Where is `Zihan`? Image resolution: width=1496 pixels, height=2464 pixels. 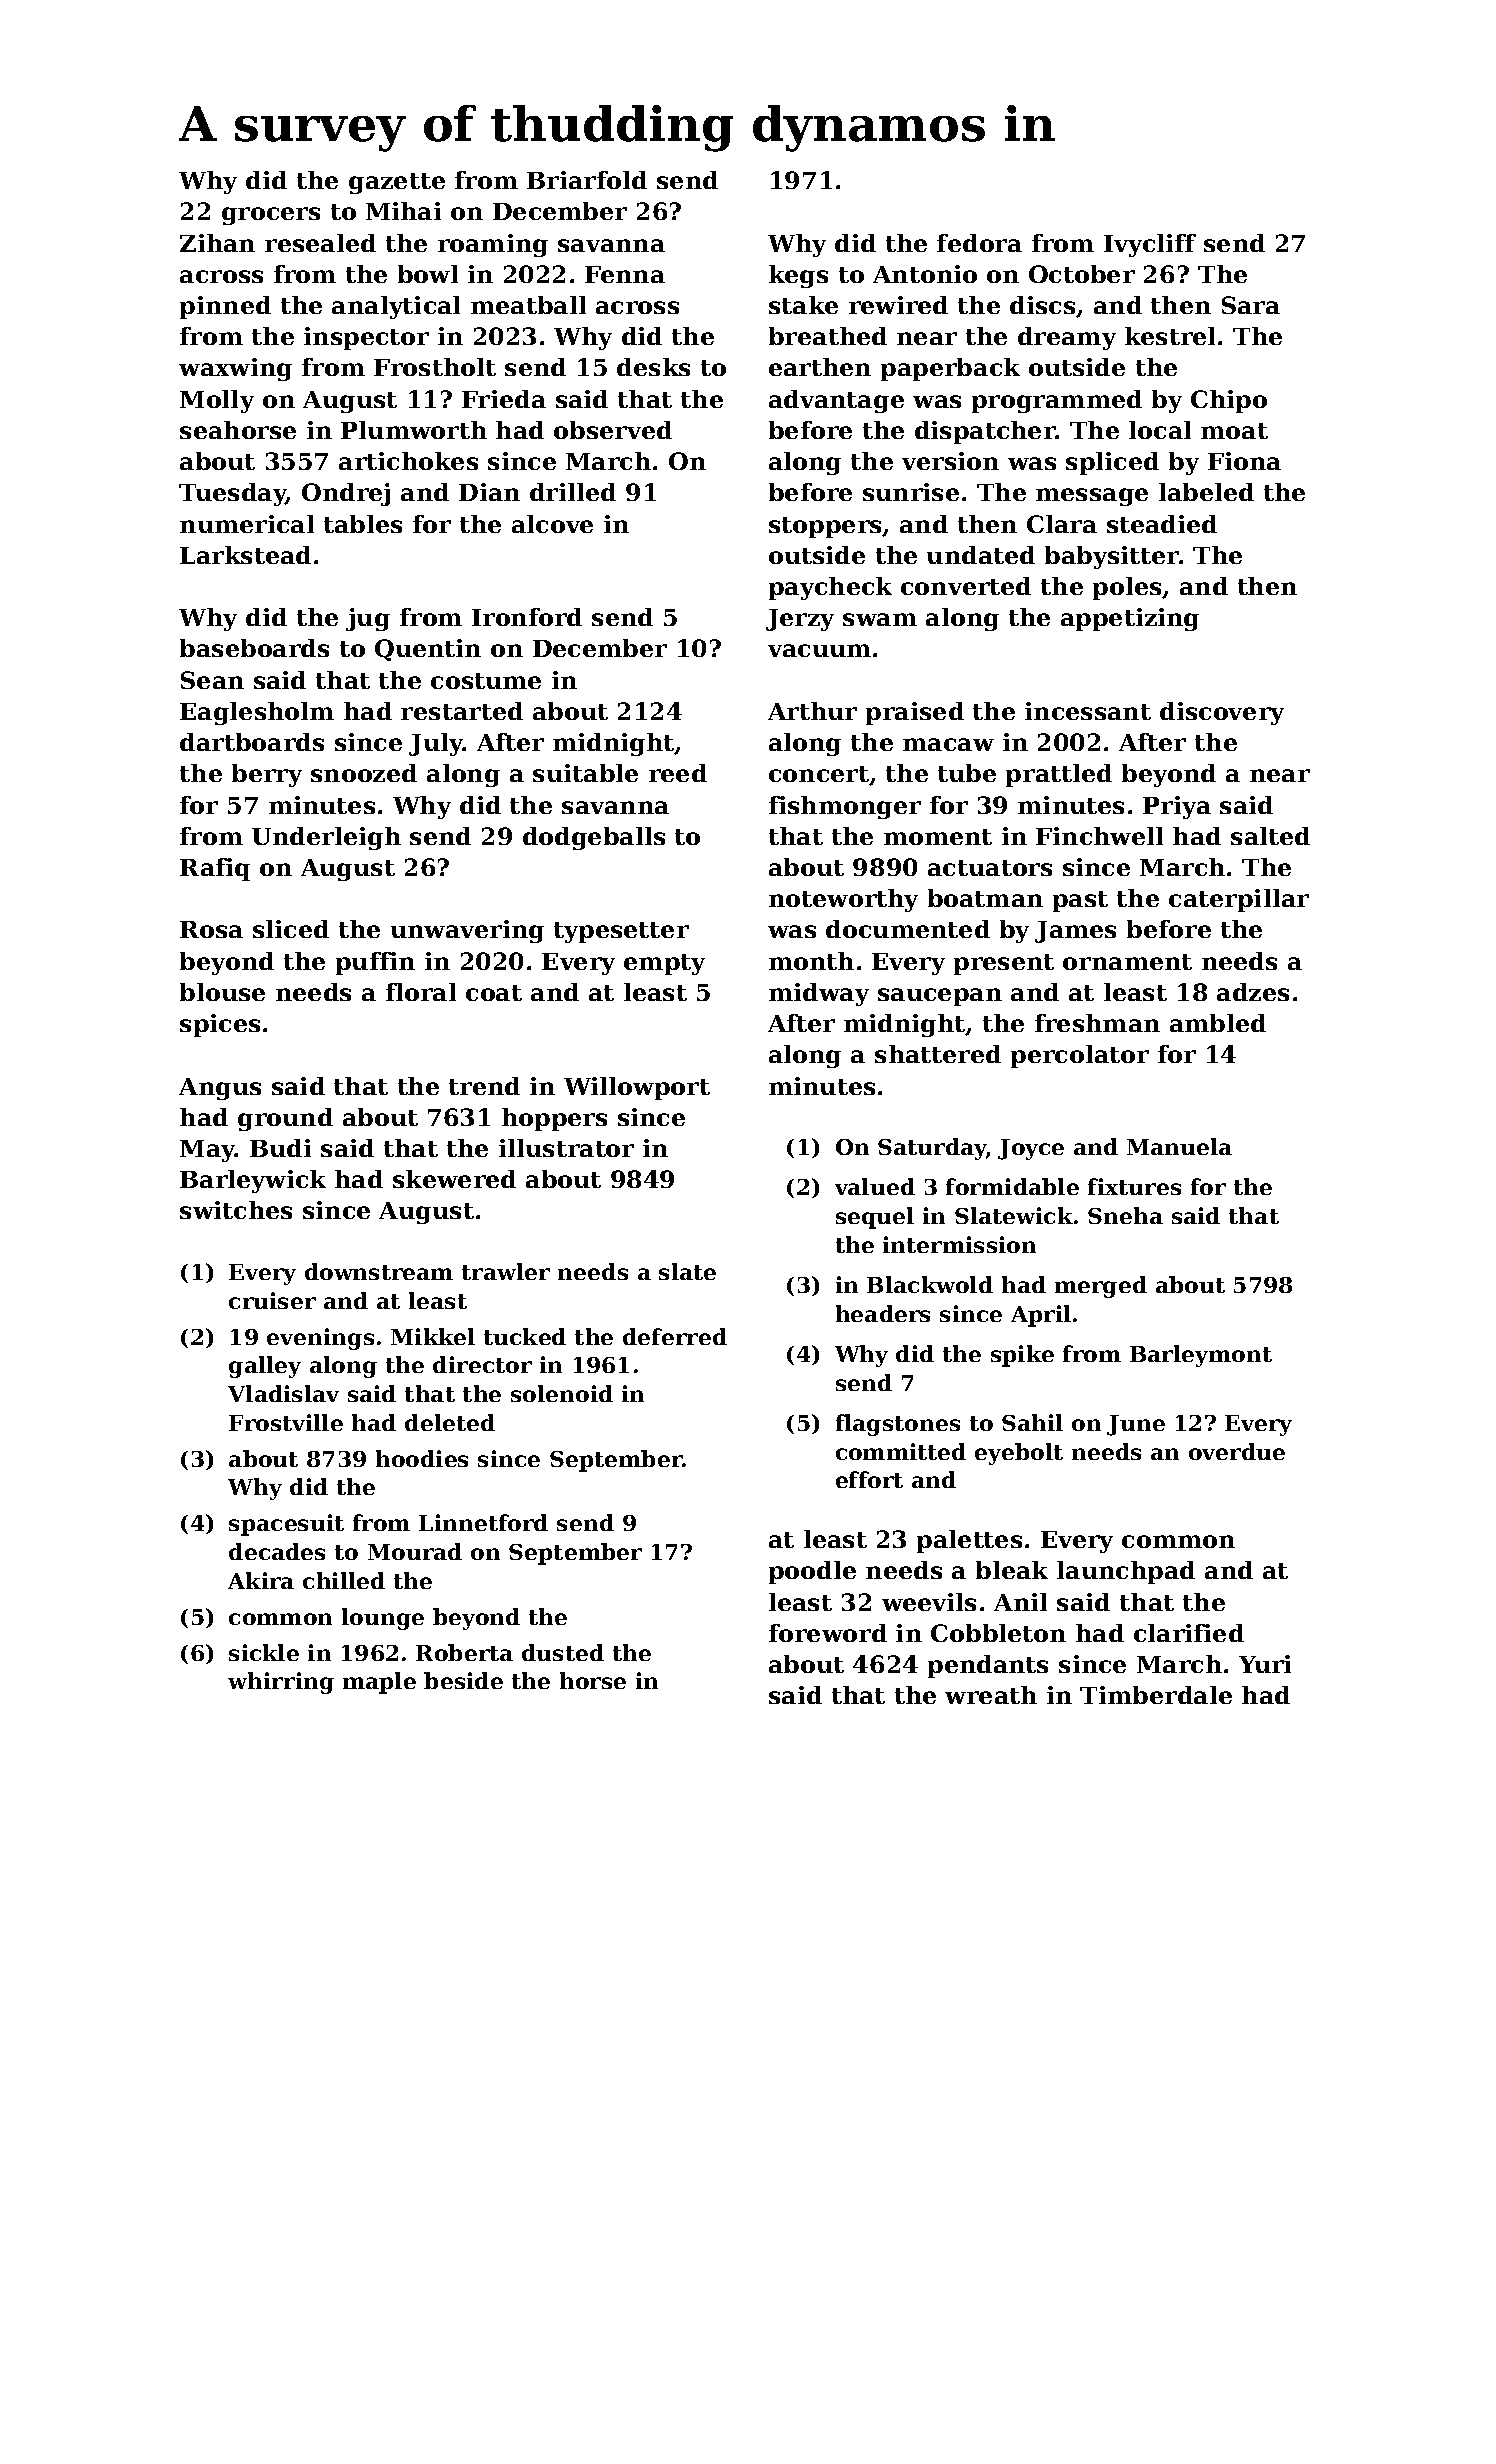 Zihan is located at coordinates (217, 243).
